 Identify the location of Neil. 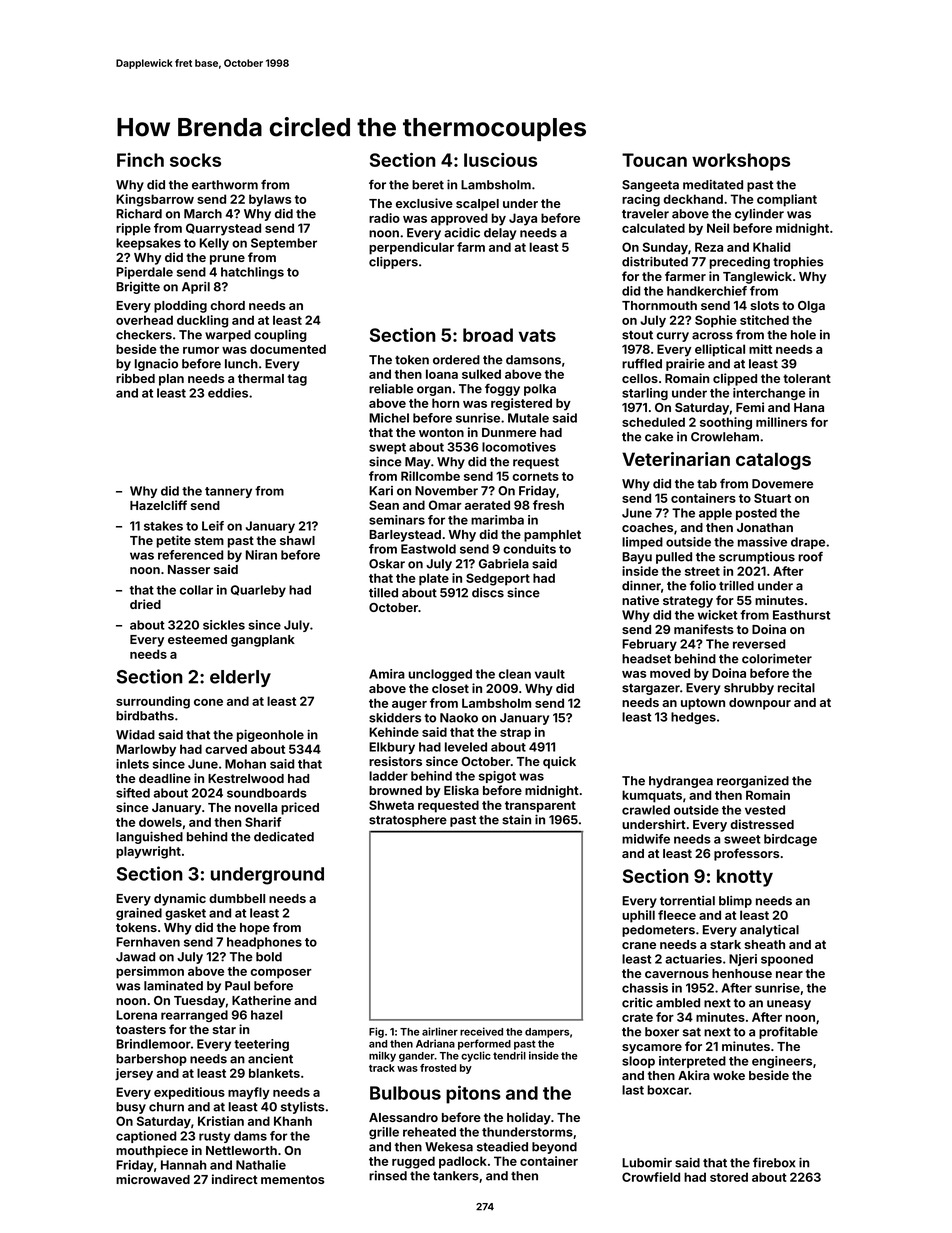
(718, 228).
